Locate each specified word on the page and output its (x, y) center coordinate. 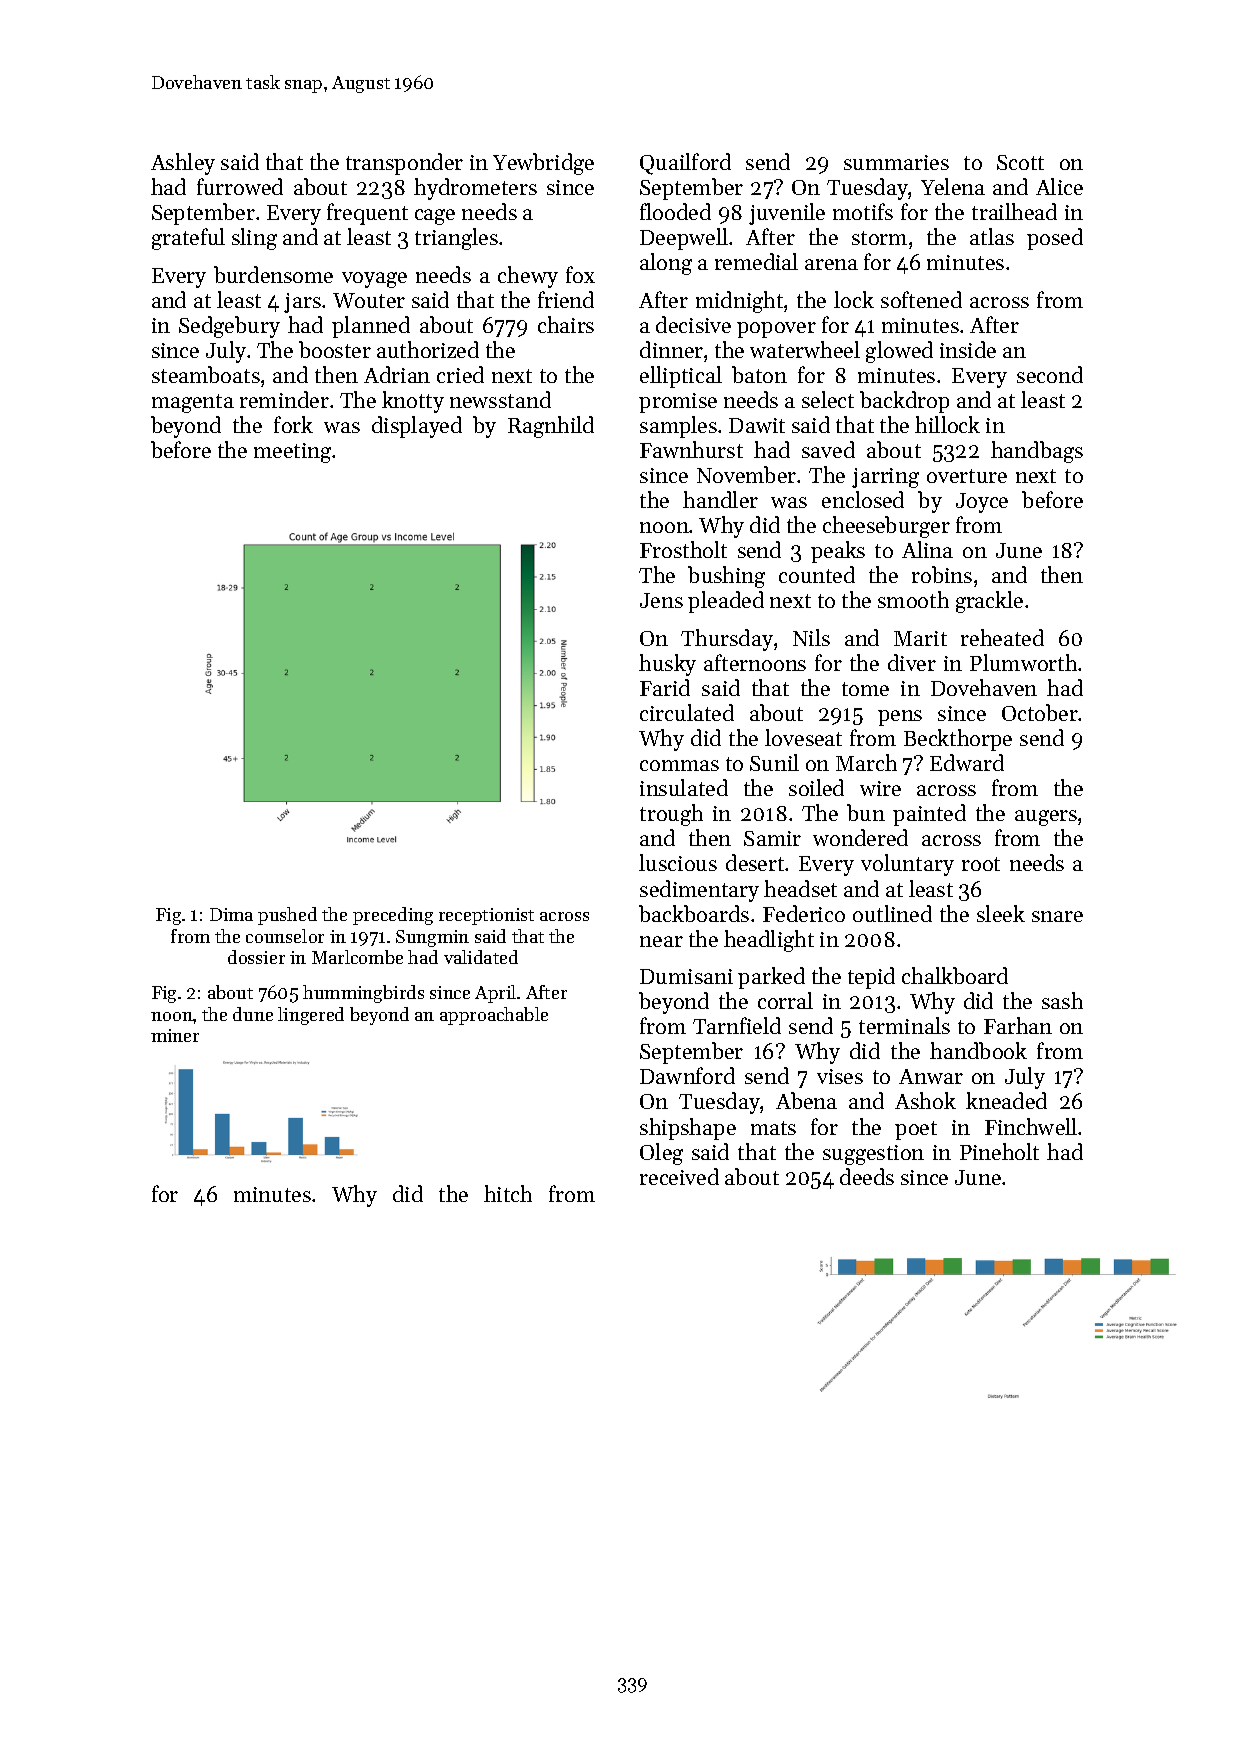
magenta (193, 403)
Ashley (183, 164)
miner (175, 1035)
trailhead (1014, 211)
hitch (508, 1193)
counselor (285, 936)
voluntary (907, 865)
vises (840, 1076)
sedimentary (699, 891)
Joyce (982, 503)
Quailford (685, 164)
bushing (726, 577)
